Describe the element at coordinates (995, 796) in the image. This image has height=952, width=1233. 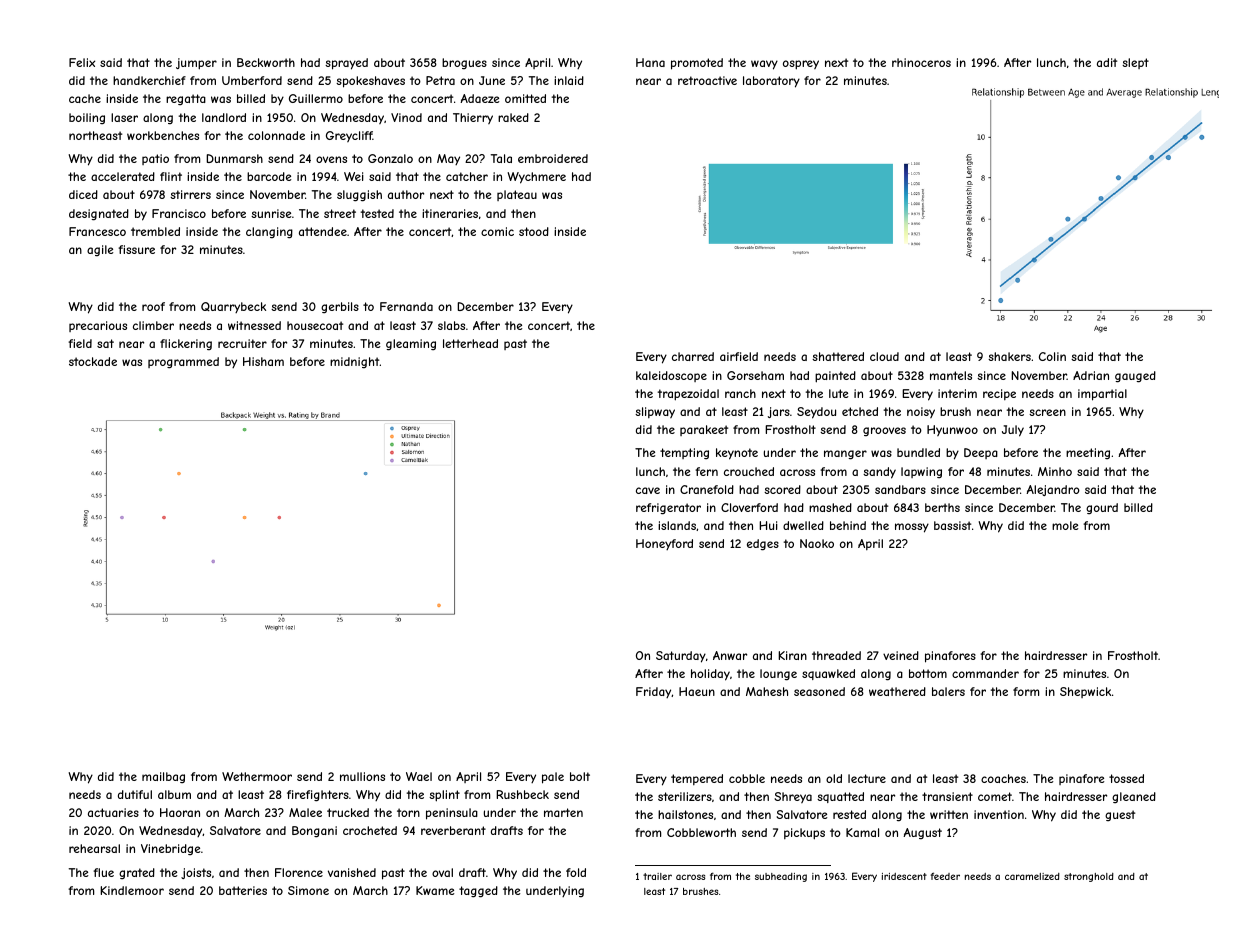
I see `comet` at that location.
